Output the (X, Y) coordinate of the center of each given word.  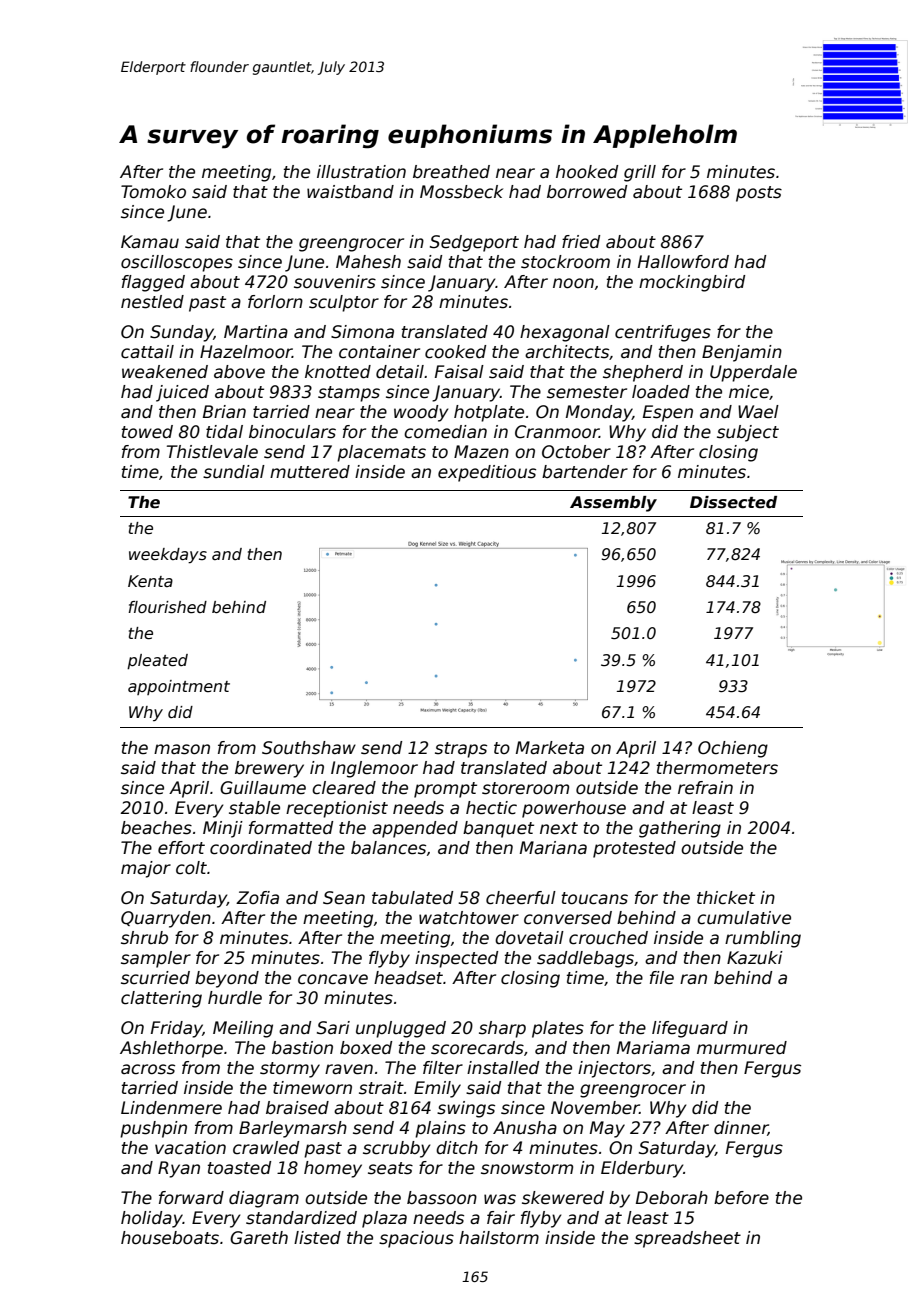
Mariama (653, 1048)
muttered (310, 472)
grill (640, 173)
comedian (445, 432)
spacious (416, 1239)
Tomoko (153, 192)
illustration (361, 172)
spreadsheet (687, 1239)
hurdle (235, 998)
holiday (152, 1219)
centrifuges (663, 333)
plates (558, 1029)
